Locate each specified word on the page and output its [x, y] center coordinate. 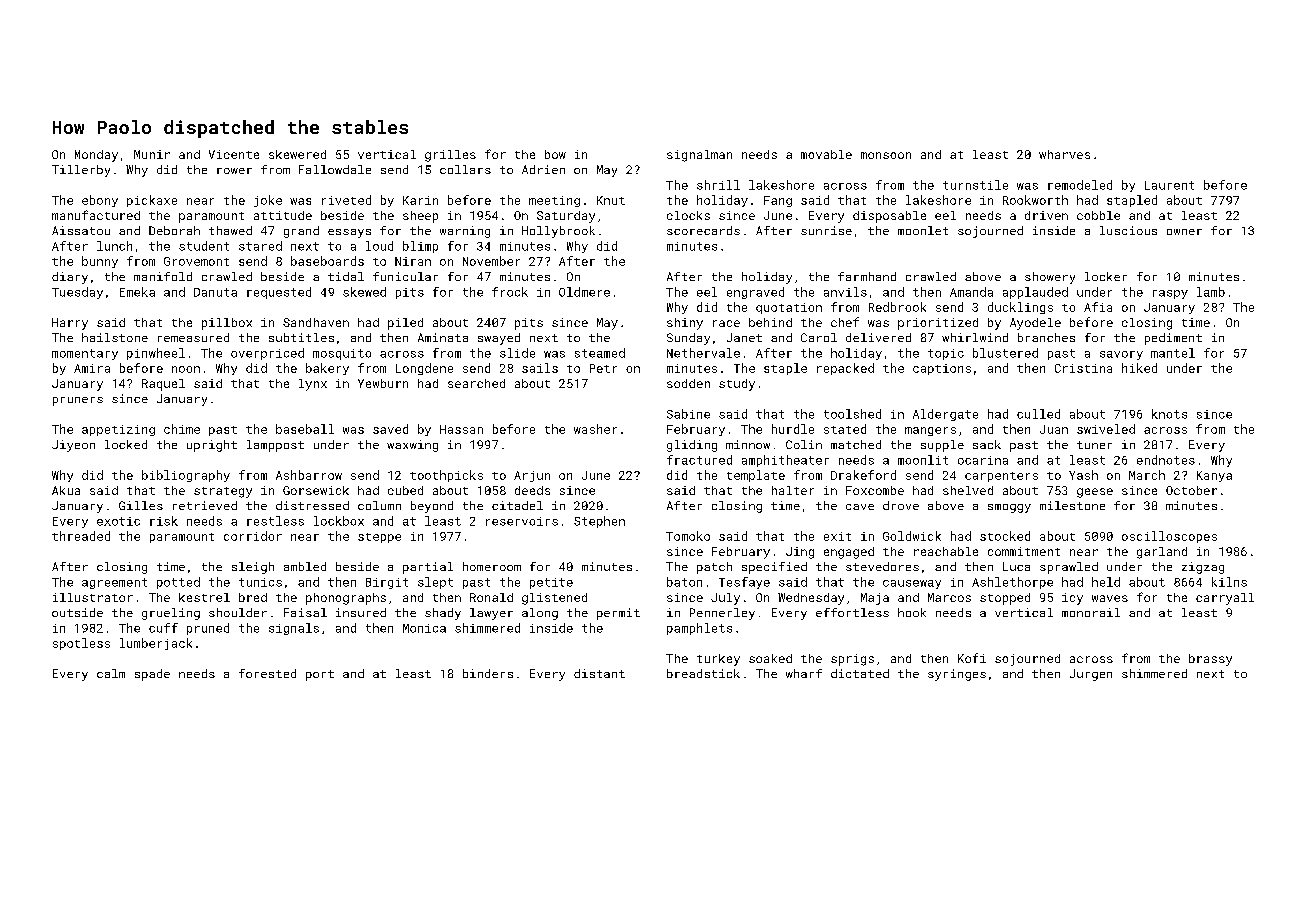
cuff [163, 628]
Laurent [1169, 185]
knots [1169, 414]
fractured [699, 460]
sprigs [852, 660]
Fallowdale [335, 169]
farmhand [867, 276]
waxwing [412, 446]
